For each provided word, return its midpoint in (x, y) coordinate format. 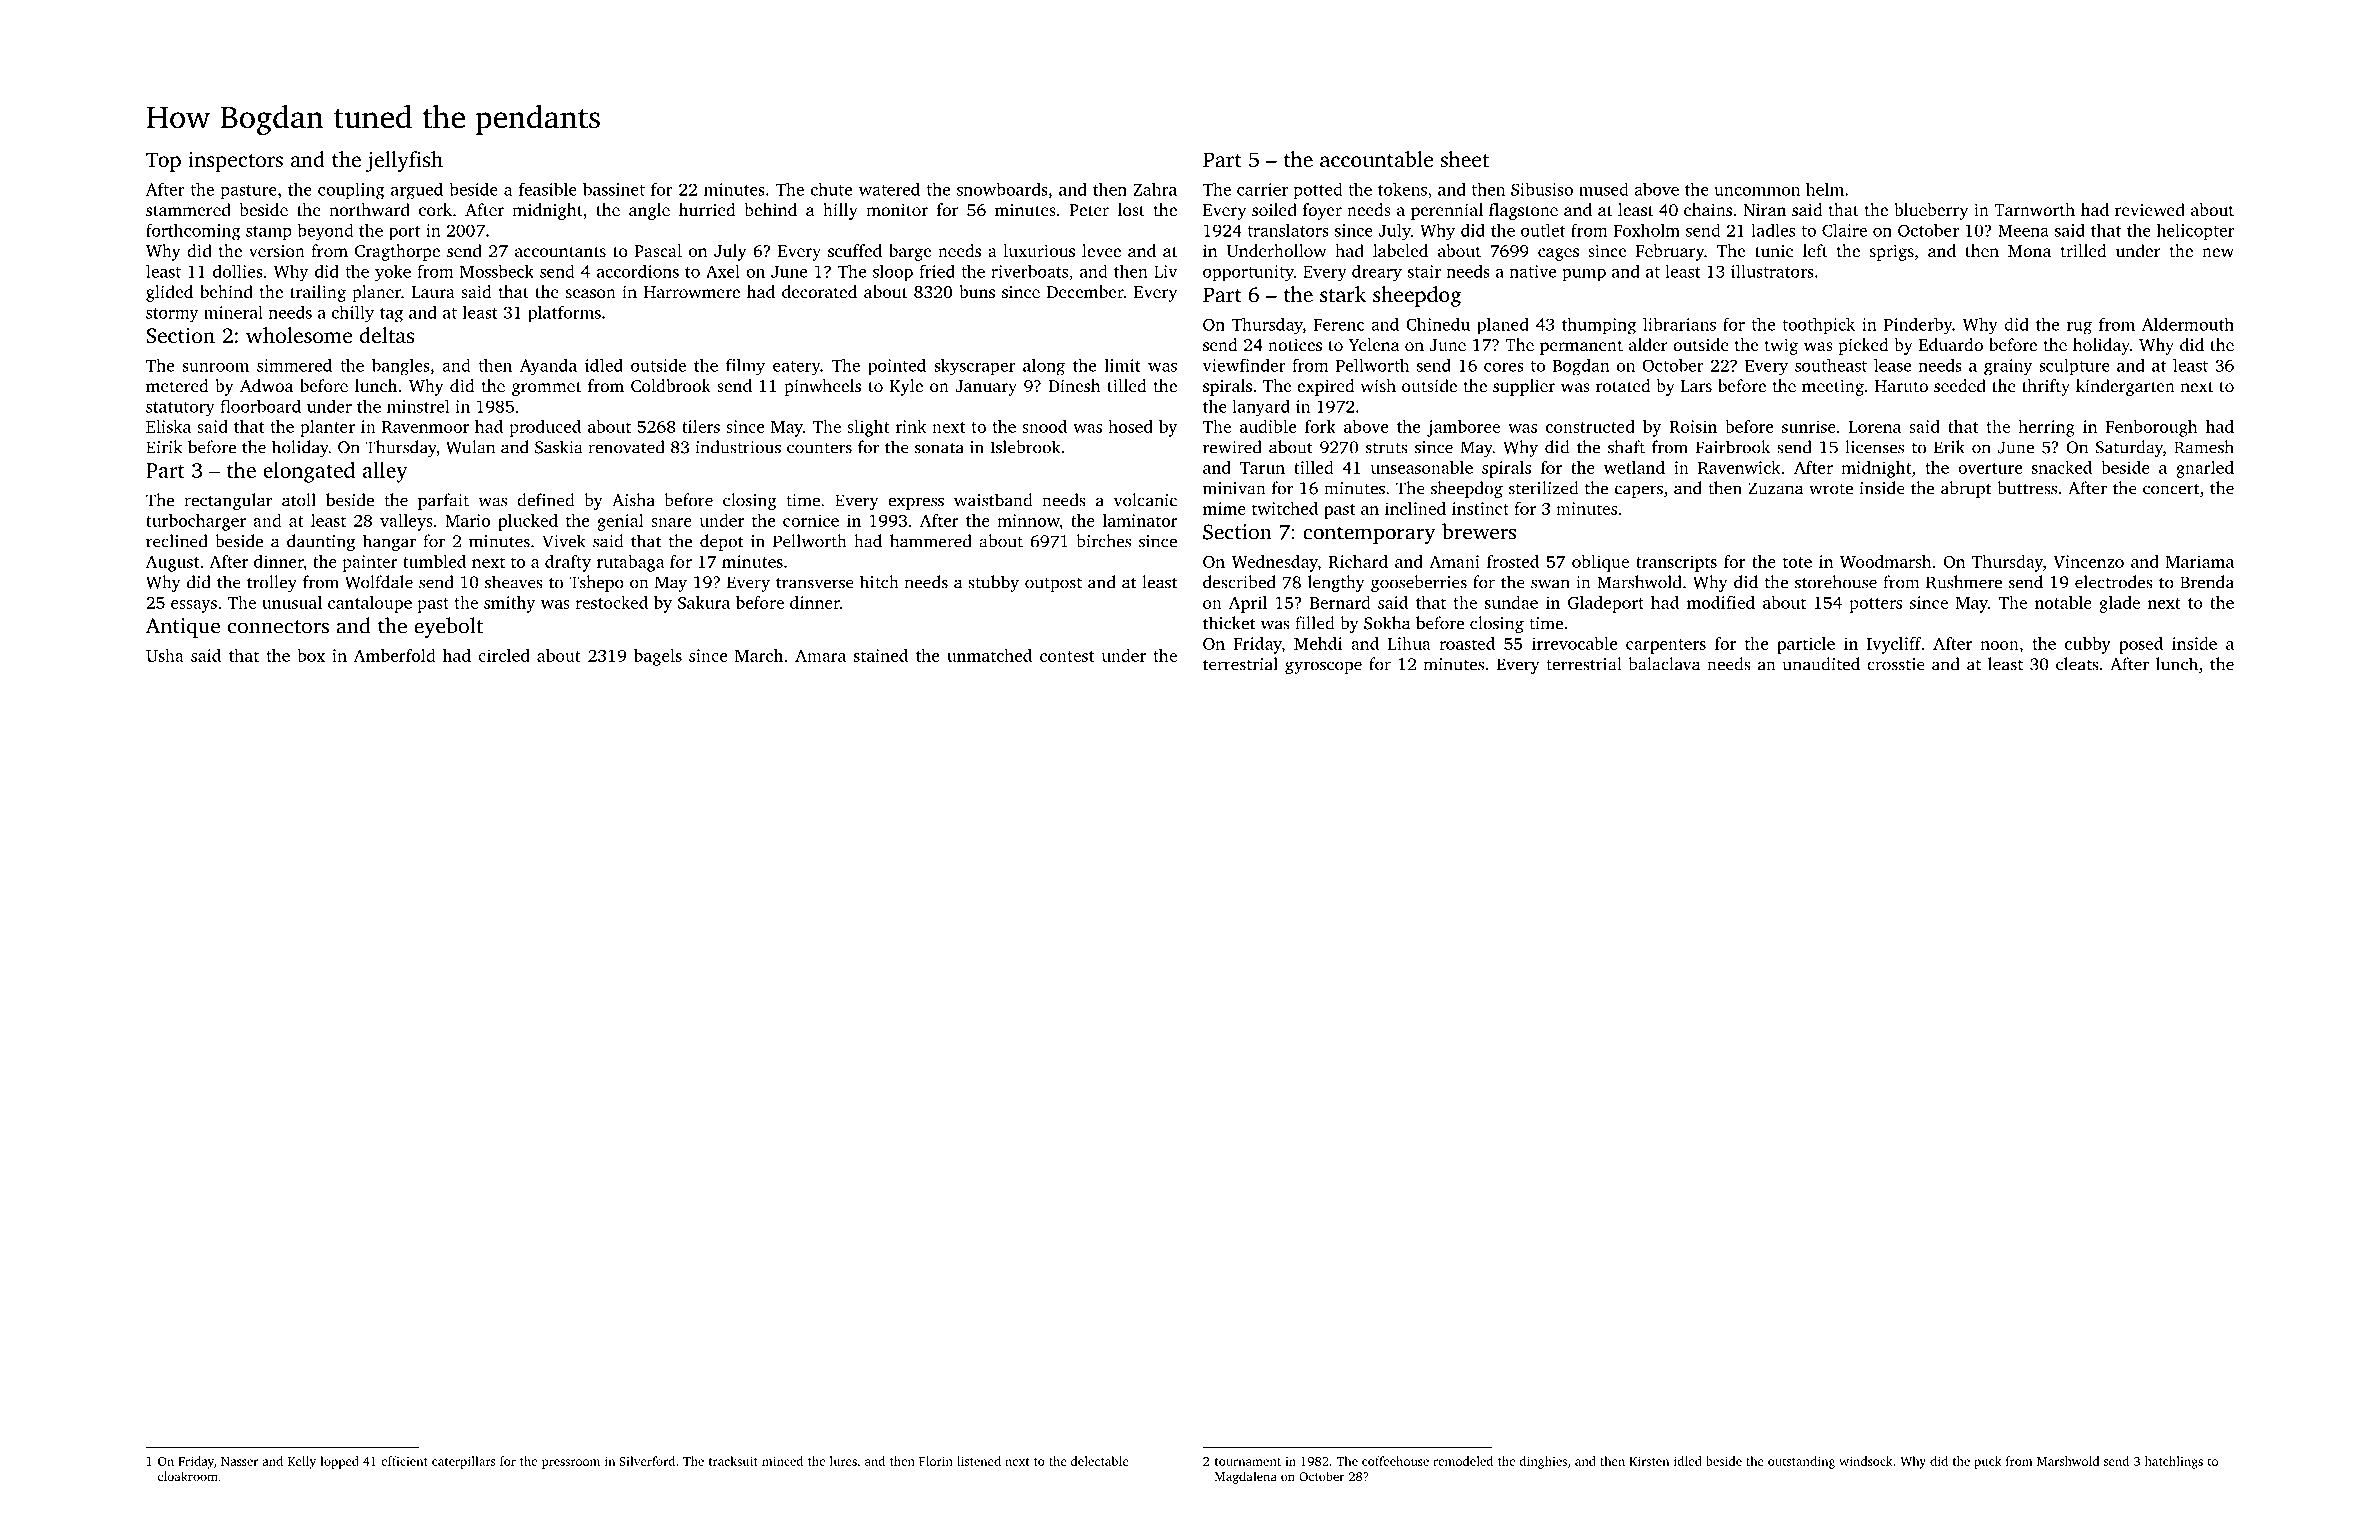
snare (671, 522)
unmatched (989, 655)
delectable (1099, 1461)
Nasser (239, 1461)
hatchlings (2174, 1462)
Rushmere (1964, 582)
